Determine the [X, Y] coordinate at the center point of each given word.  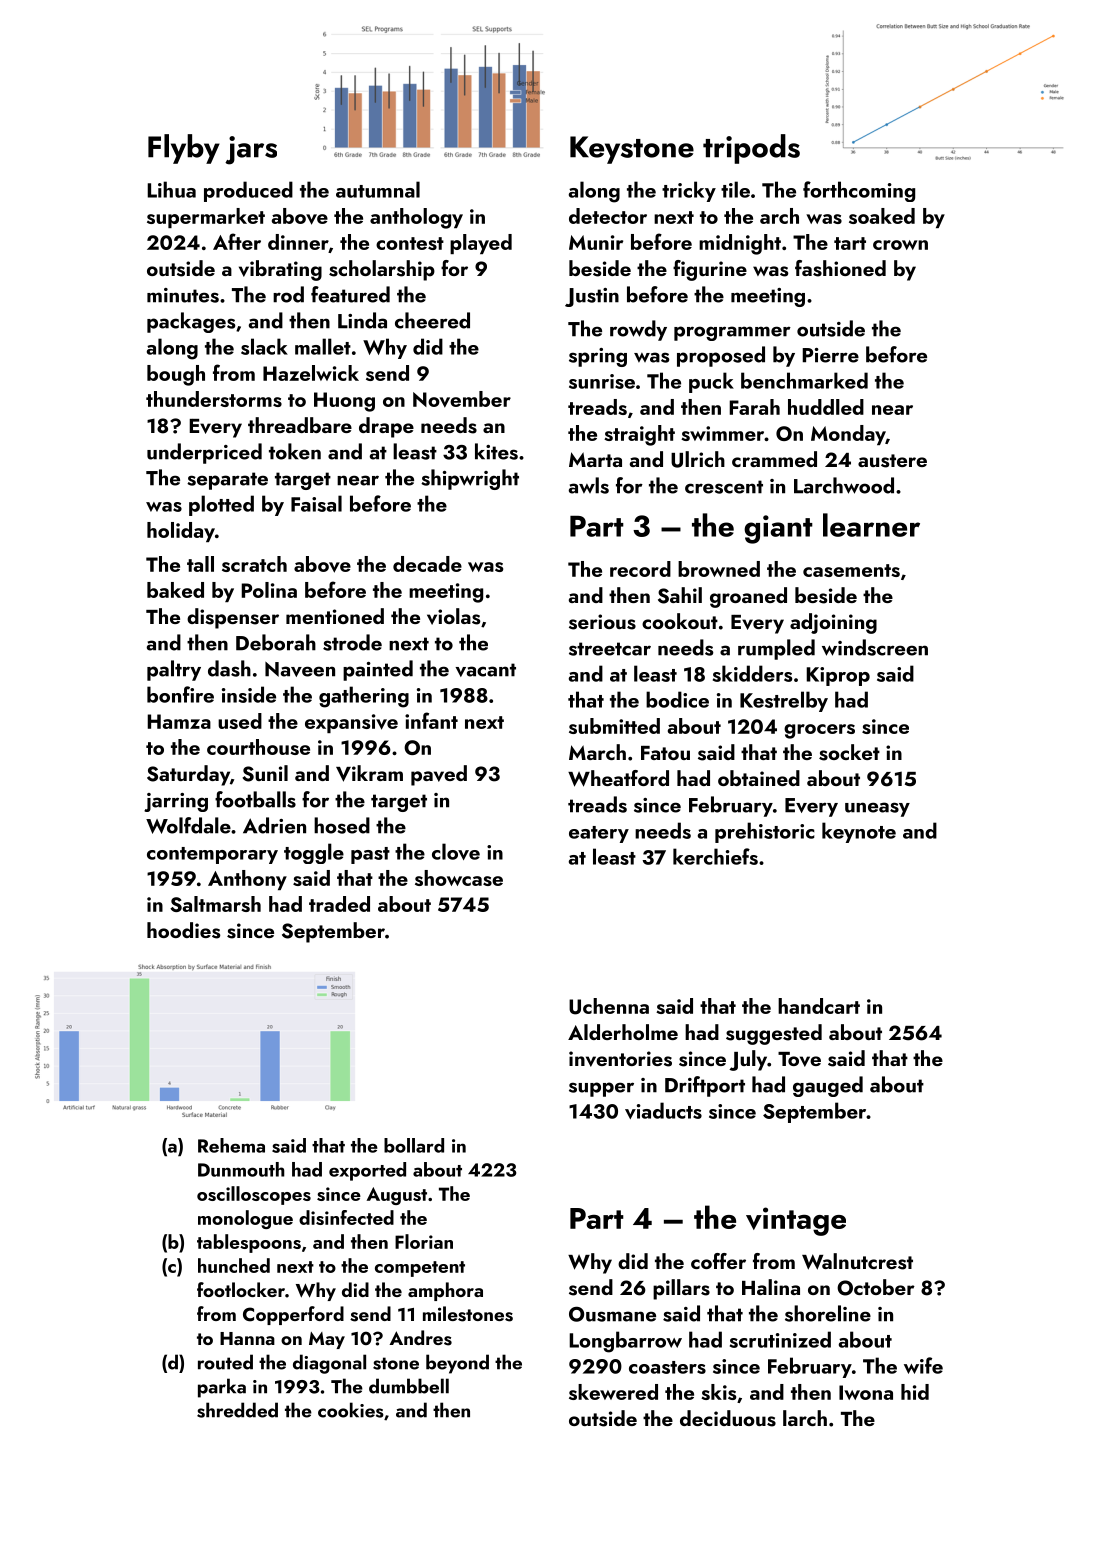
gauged [828, 1086]
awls [589, 485]
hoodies [183, 930]
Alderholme [623, 1032]
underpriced [204, 453]
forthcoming [859, 191]
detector [608, 216]
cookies [351, 1410]
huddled [826, 407]
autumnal [378, 189]
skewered [613, 1392]
